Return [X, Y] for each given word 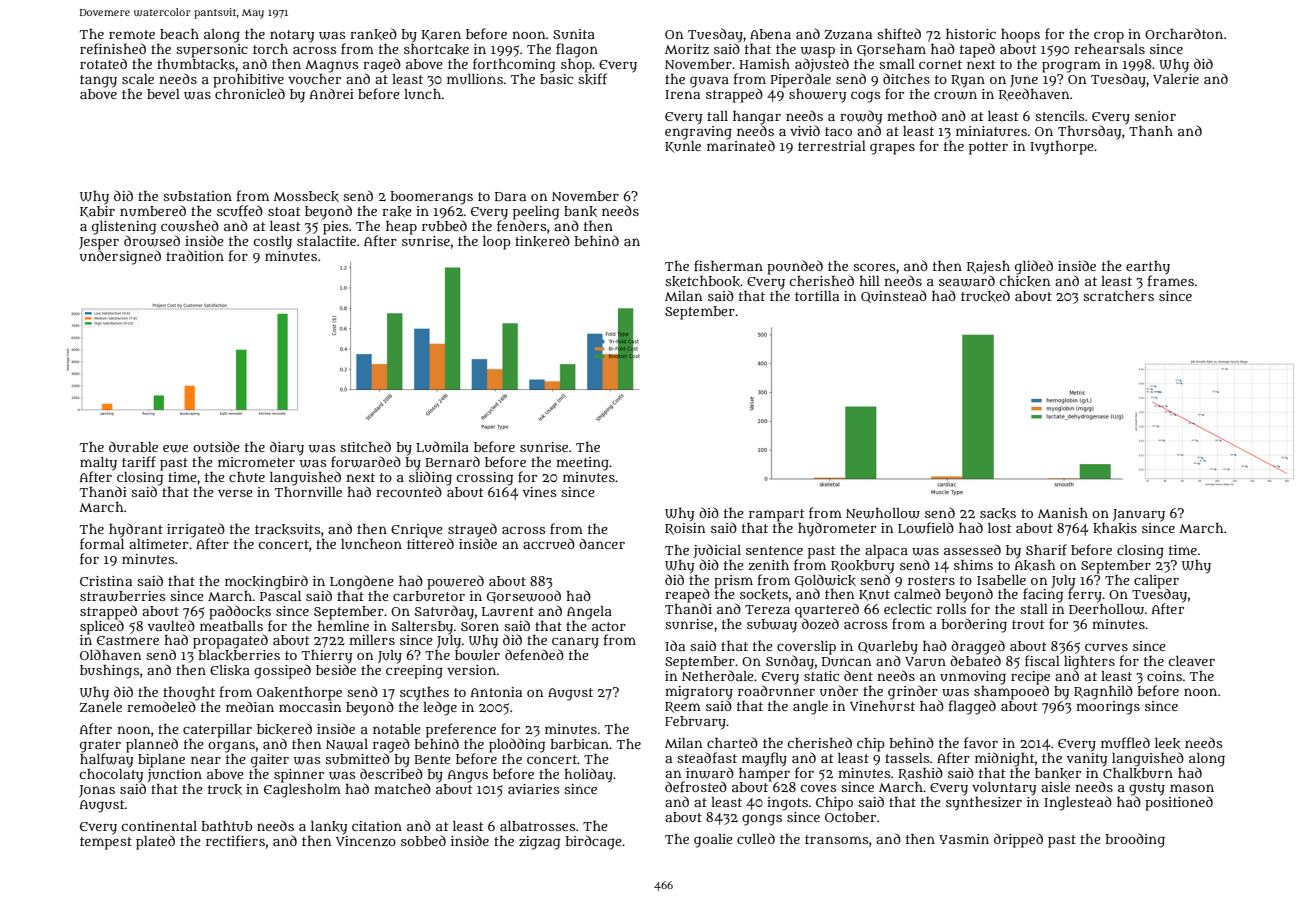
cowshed [190, 226]
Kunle [683, 147]
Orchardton [1184, 33]
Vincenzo [366, 841]
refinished [113, 48]
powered [455, 582]
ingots [787, 804]
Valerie [1176, 79]
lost [1000, 528]
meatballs [231, 626]
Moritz [687, 49]
